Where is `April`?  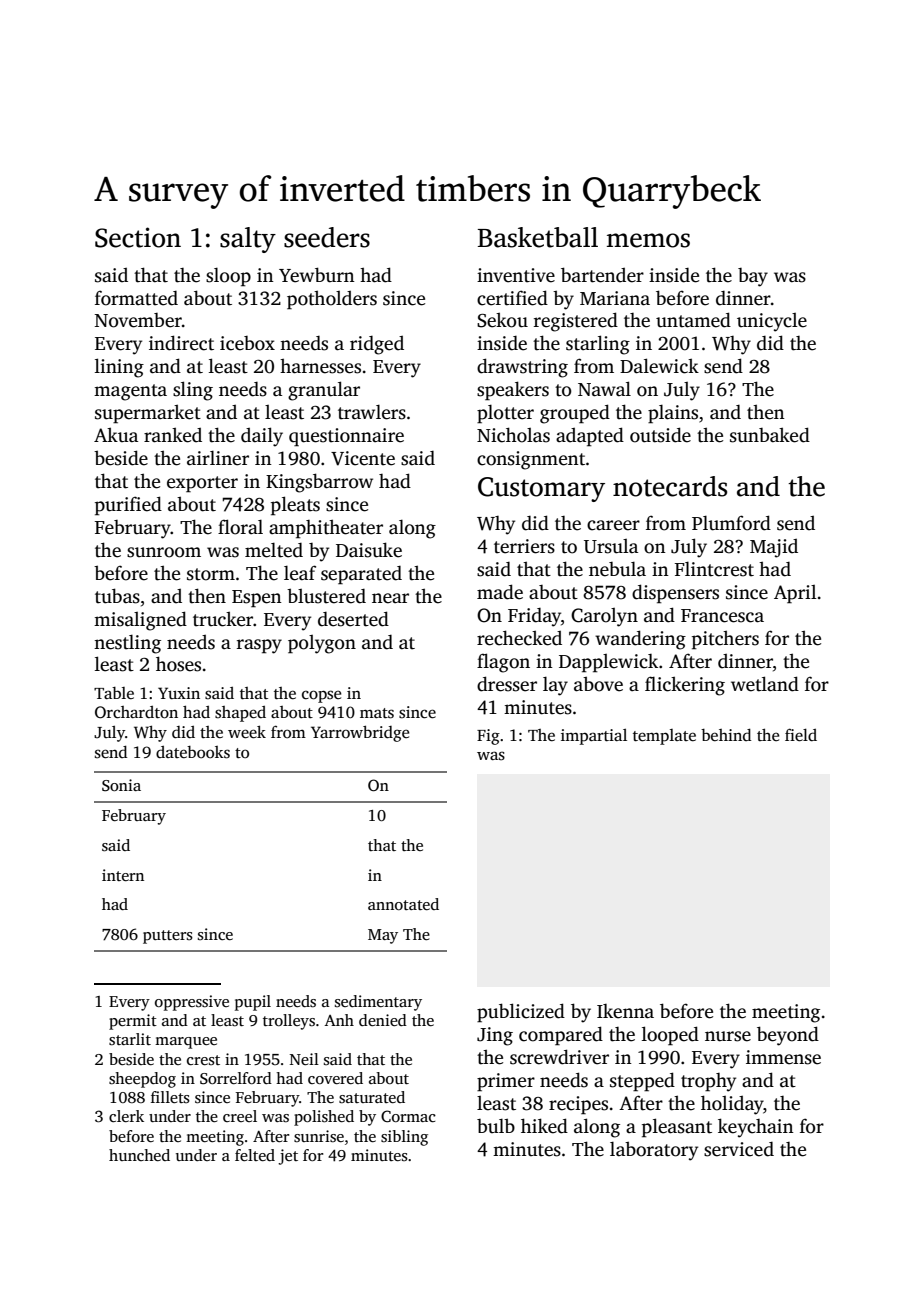 April is located at coordinates (795, 594).
